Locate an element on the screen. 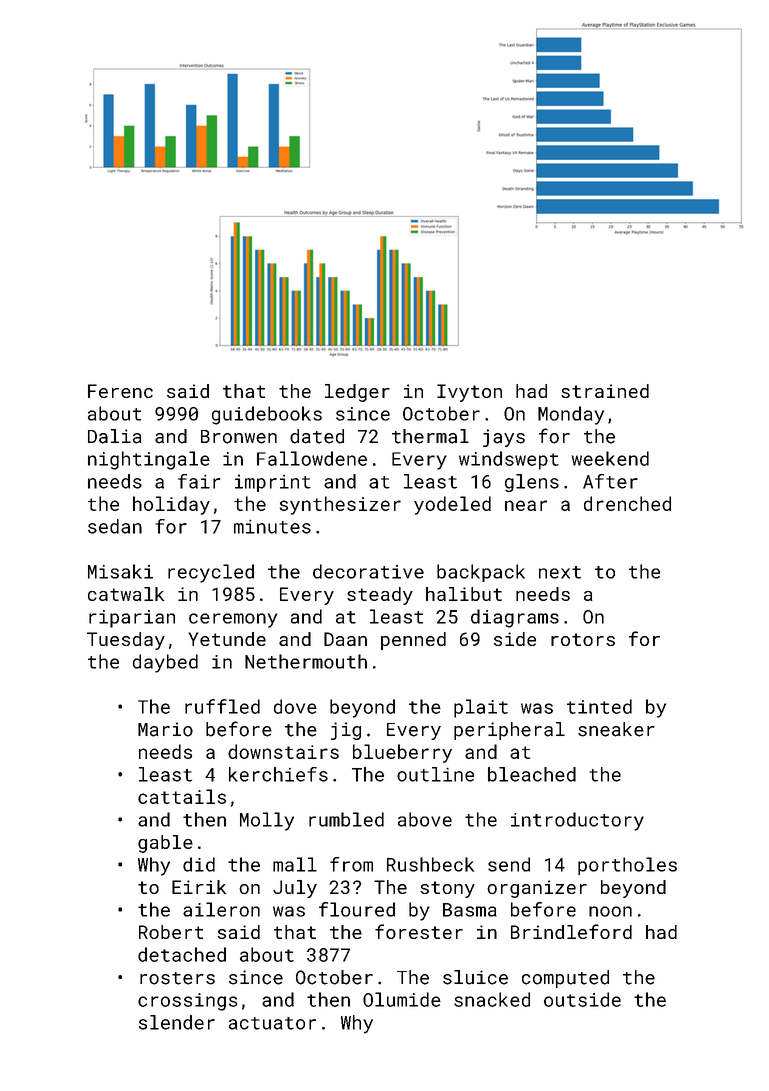 The width and height of the screenshot is (769, 1091). blueberry is located at coordinates (402, 753).
